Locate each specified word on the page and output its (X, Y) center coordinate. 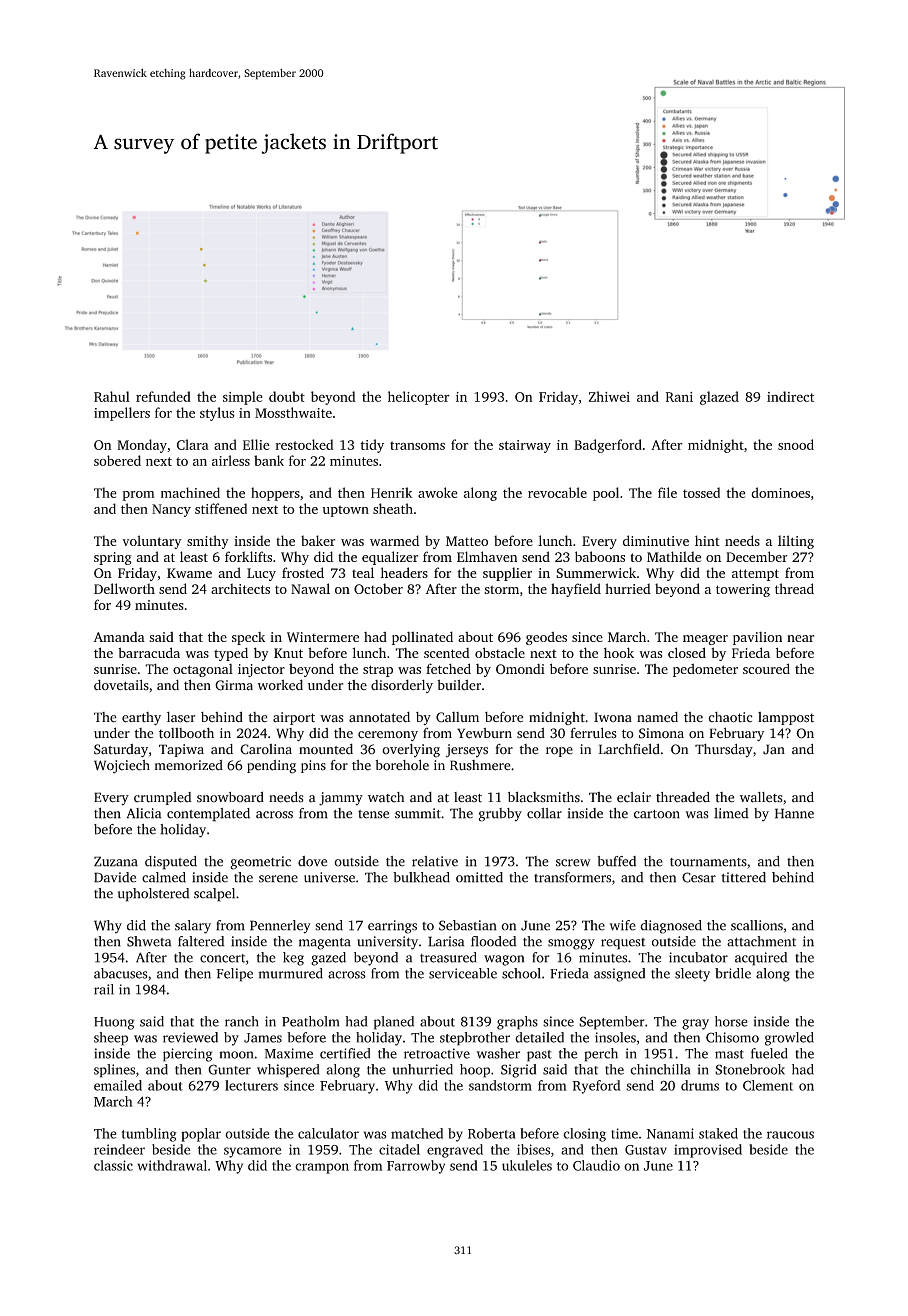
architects (240, 588)
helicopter (419, 398)
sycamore (252, 1152)
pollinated (422, 638)
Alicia (144, 813)
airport (294, 718)
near (800, 638)
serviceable (463, 973)
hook (619, 652)
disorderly (402, 686)
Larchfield (629, 749)
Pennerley (280, 927)
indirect (790, 396)
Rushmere (480, 765)
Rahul (112, 396)
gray (695, 1024)
